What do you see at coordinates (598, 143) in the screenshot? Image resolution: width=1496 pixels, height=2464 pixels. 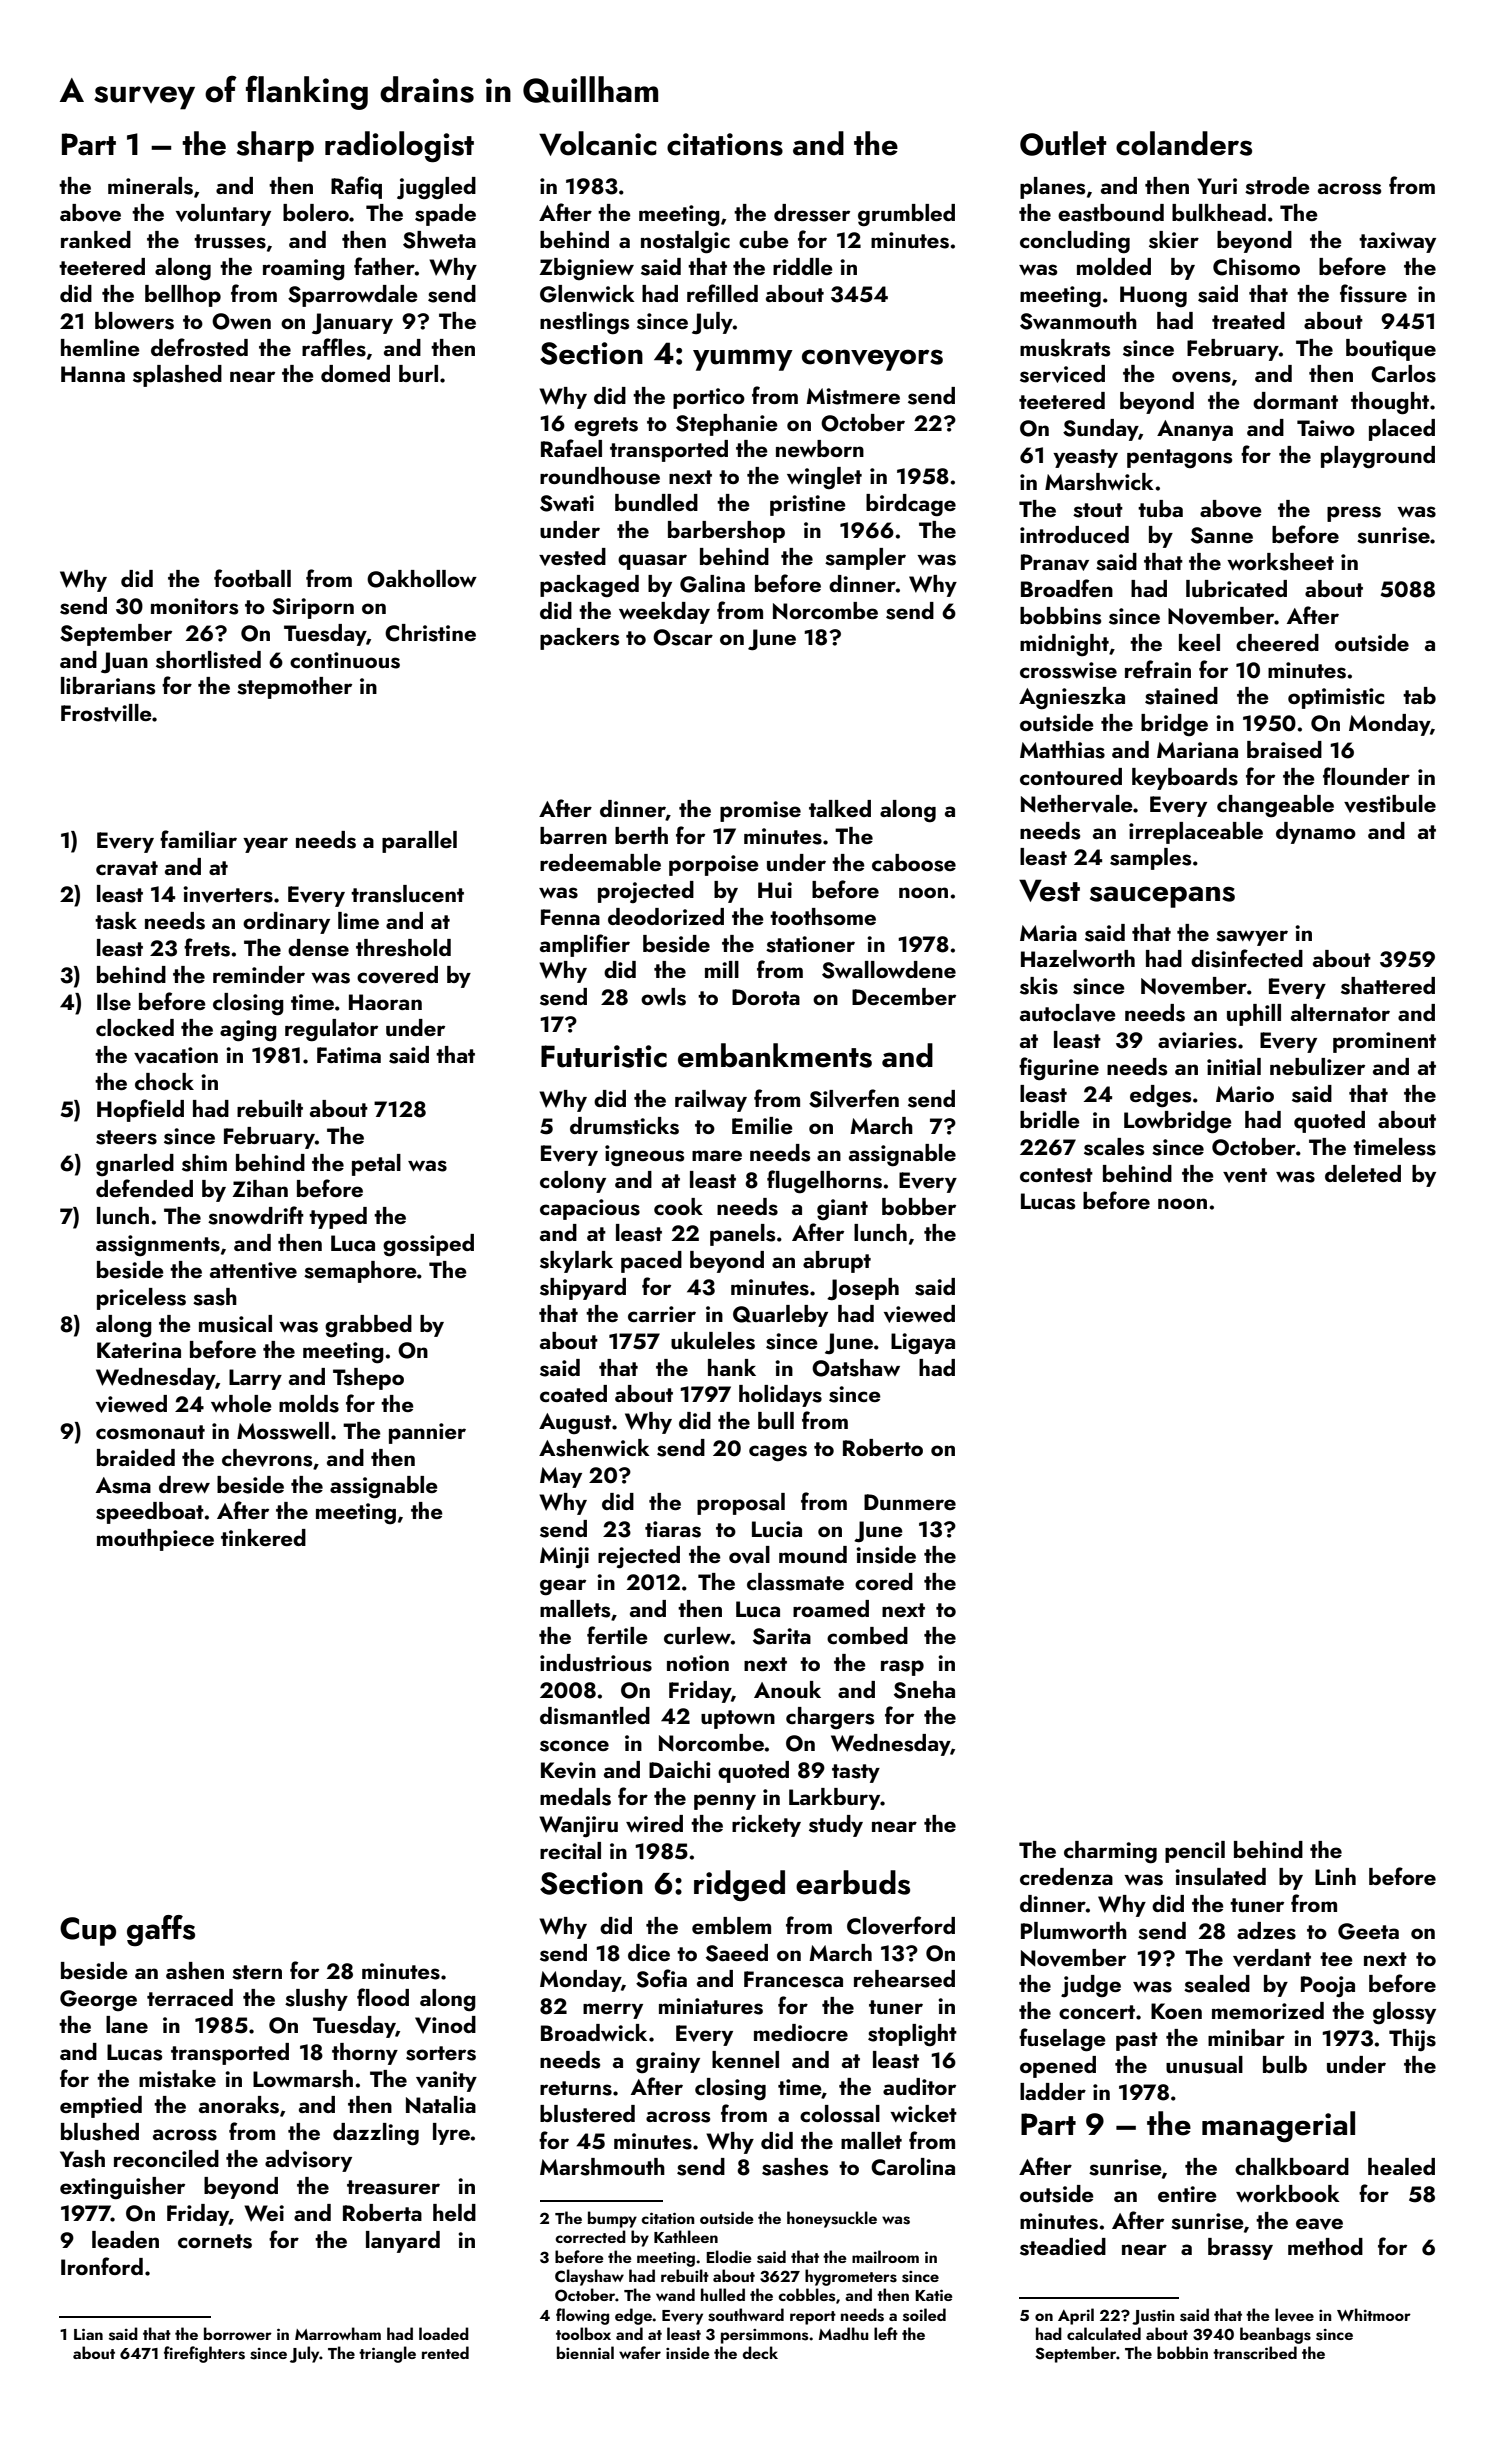 I see `Volcanic` at bounding box center [598, 143].
